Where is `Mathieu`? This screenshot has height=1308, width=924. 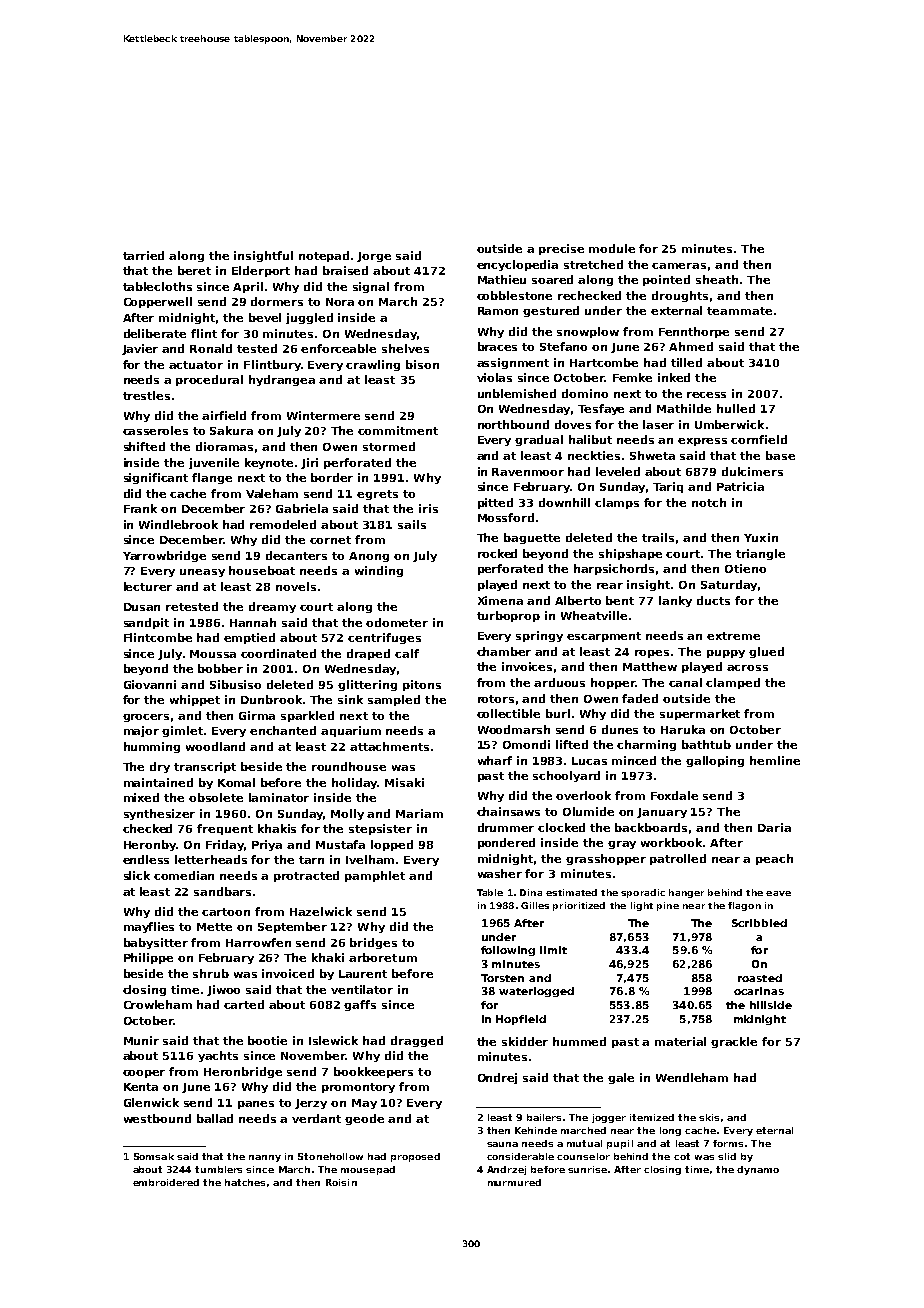
Mathieu is located at coordinates (502, 279).
